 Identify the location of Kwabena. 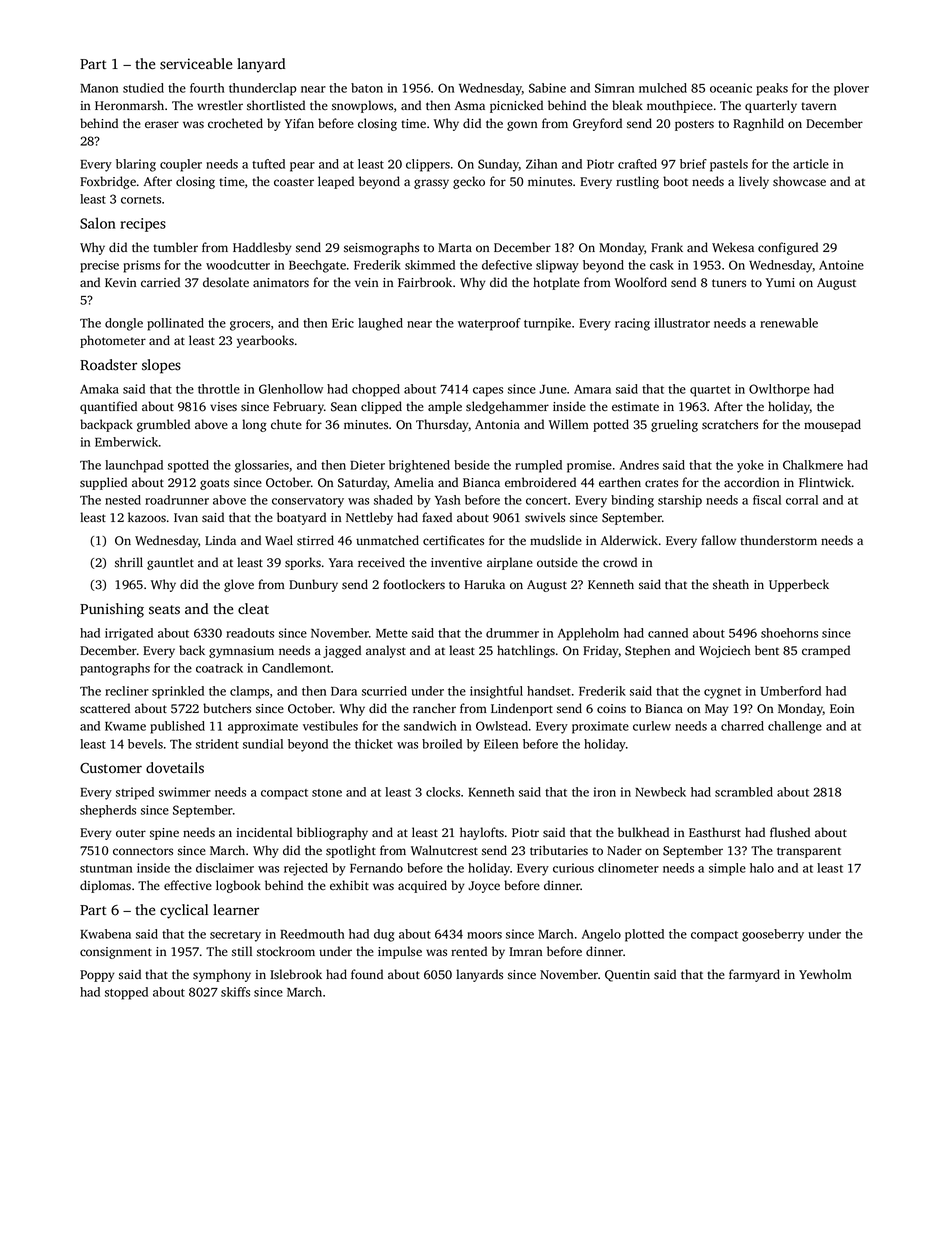
(105, 934).
